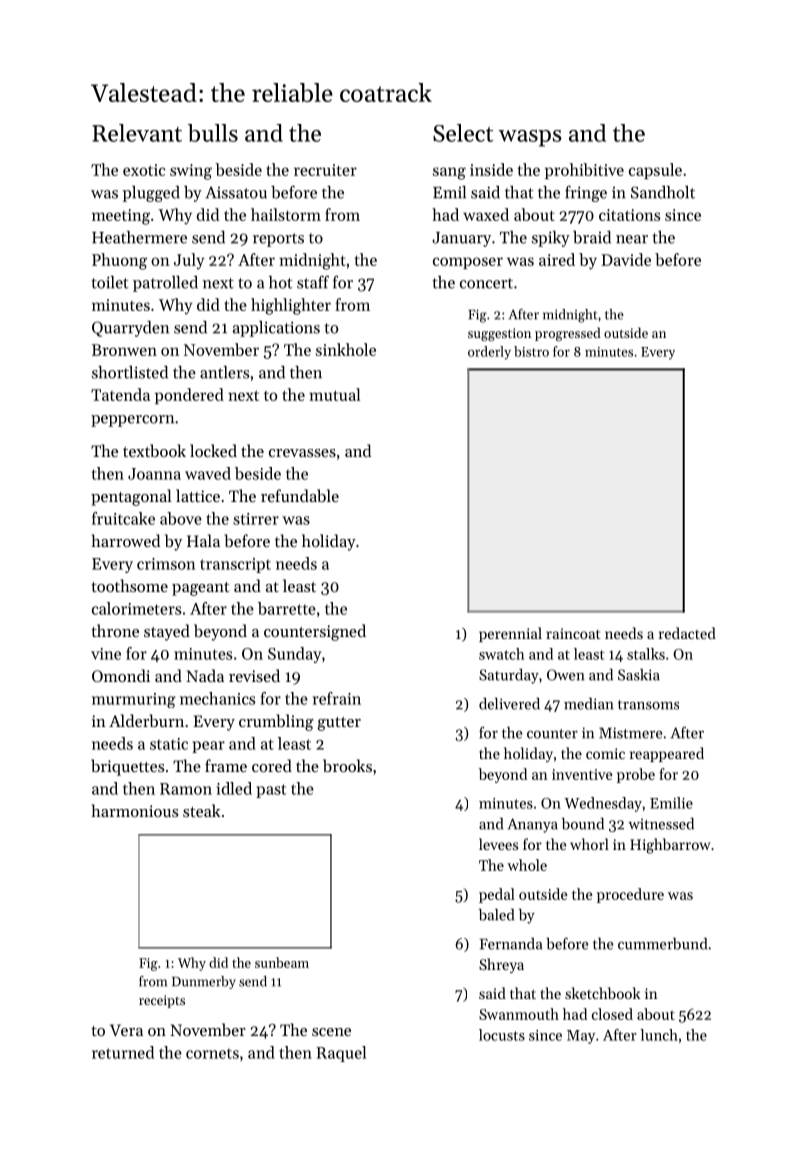  I want to click on May, so click(581, 1037).
